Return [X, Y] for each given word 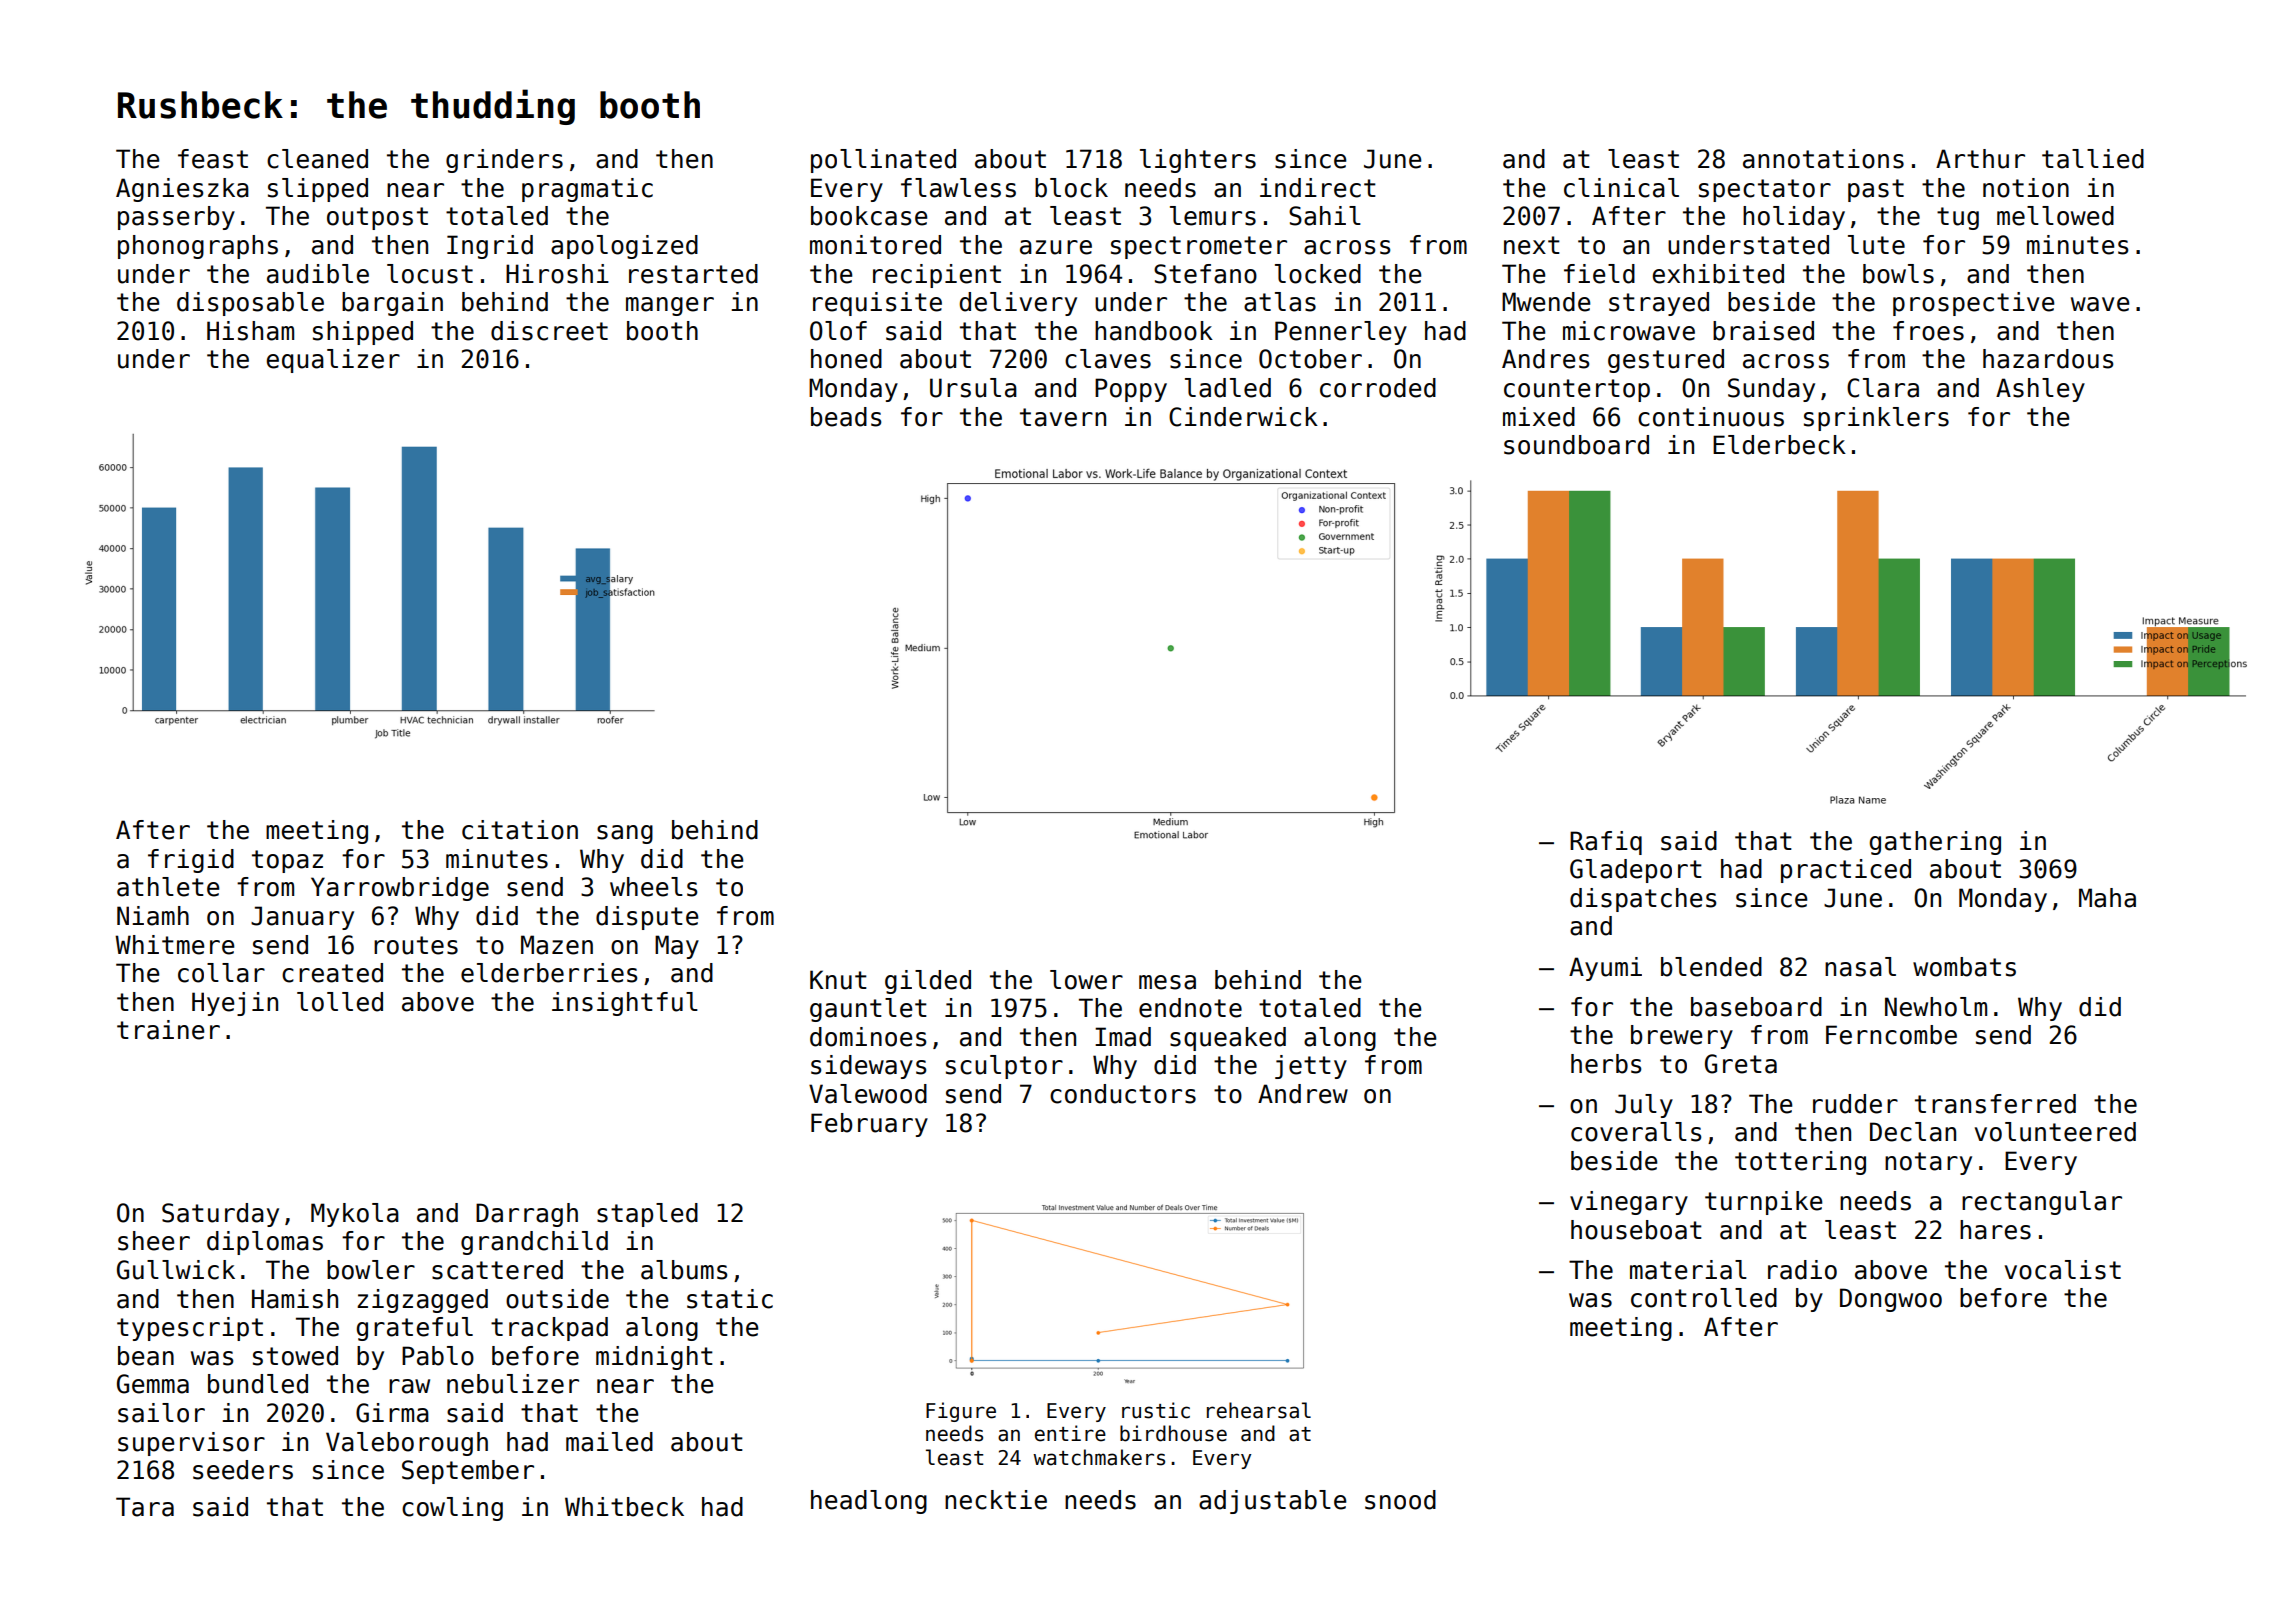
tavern [1063, 417]
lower [1086, 980]
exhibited [1718, 274]
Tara [145, 1507]
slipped [318, 190]
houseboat [1636, 1230]
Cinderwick [1243, 417]
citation [520, 830]
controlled [1704, 1298]
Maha [2107, 898]
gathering [1935, 843]
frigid [191, 861]
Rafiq [1606, 843]
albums [684, 1270]
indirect [1318, 188]
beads [846, 417]
